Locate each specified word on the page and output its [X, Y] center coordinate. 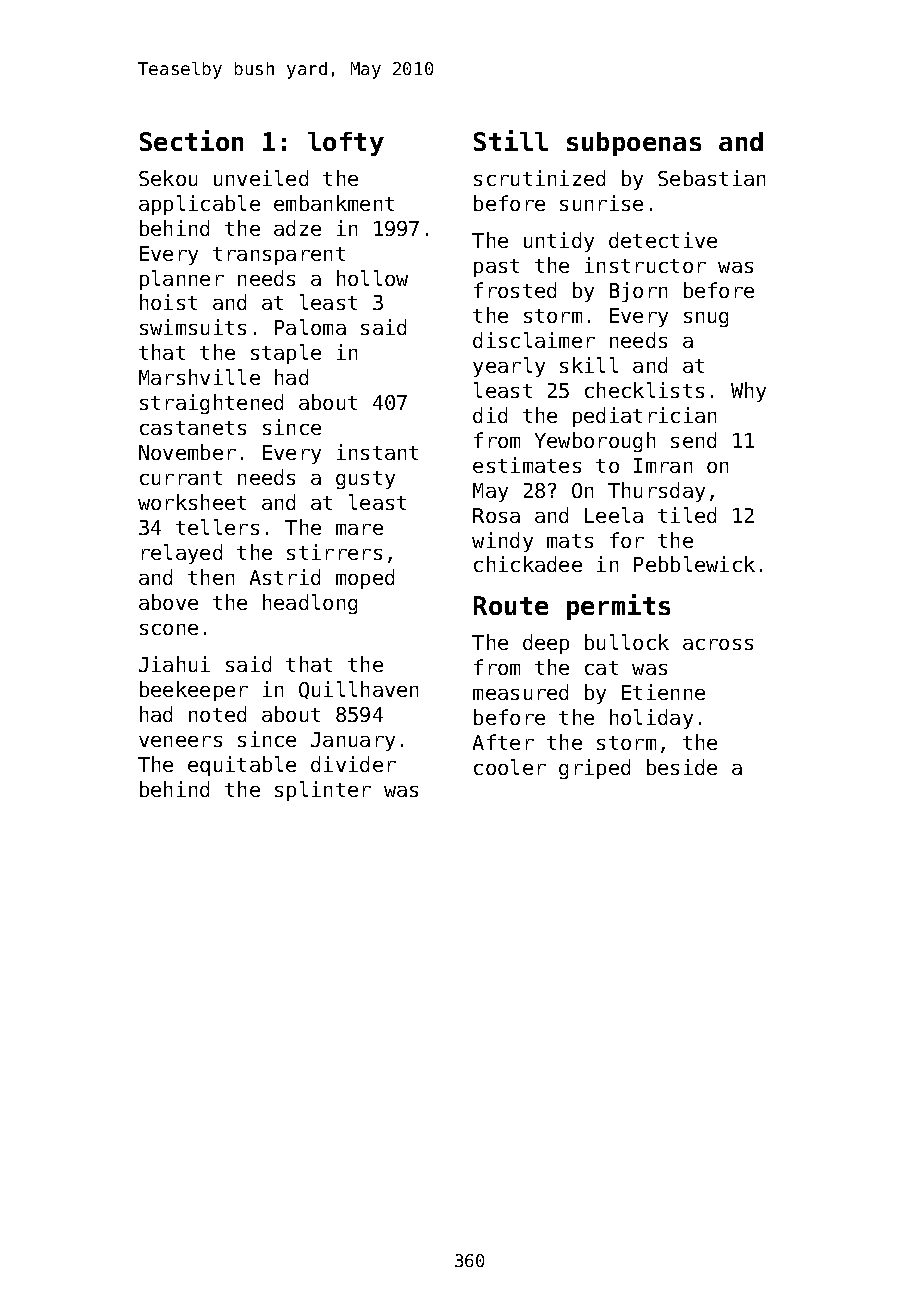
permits [618, 607]
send [693, 440]
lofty [346, 144]
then [211, 577]
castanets [193, 428]
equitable [242, 766]
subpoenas [634, 144]
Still [511, 140]
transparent [279, 256]
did [490, 415]
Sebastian [711, 178]
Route [511, 605]
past [496, 268]
